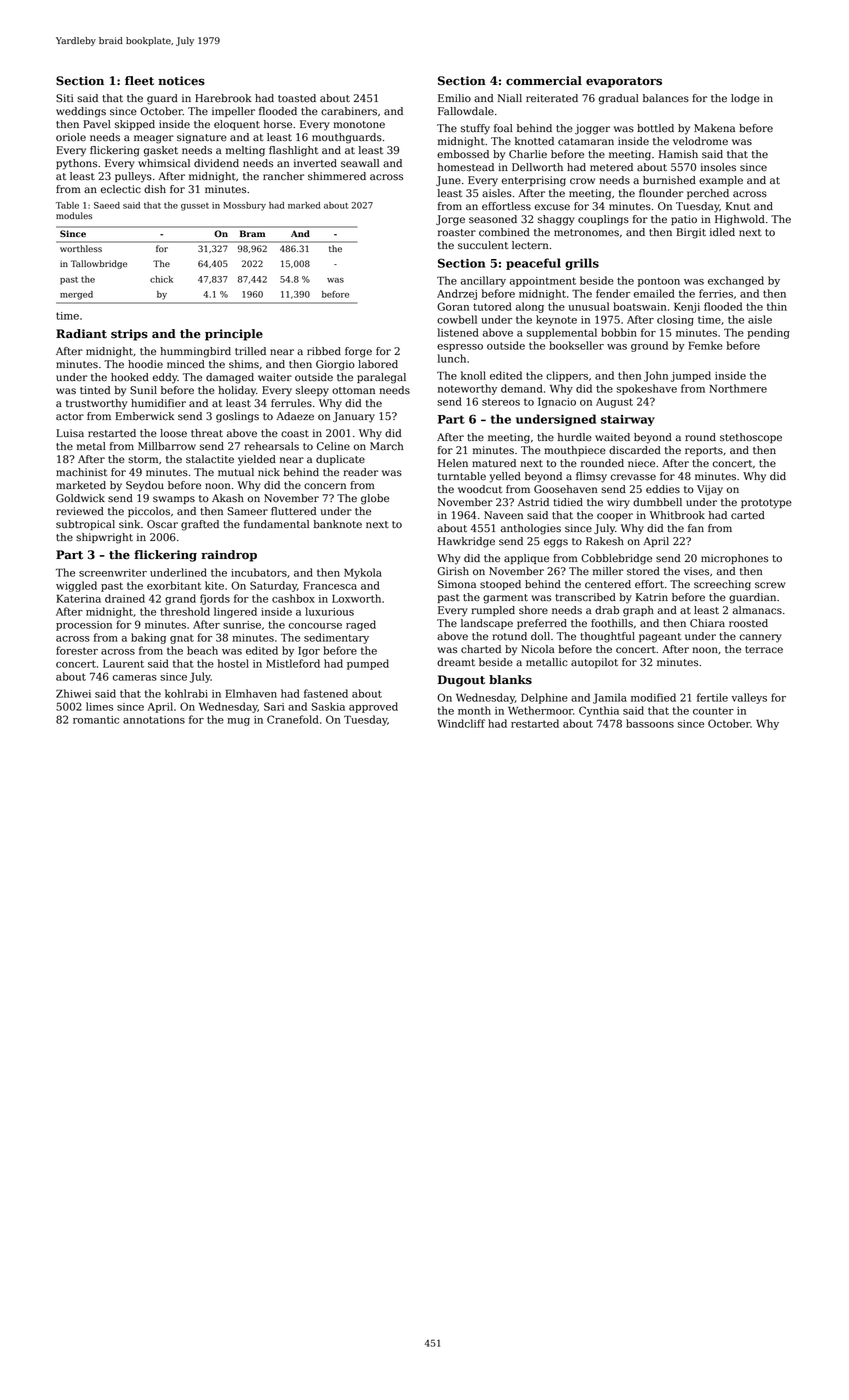 The width and height of the screenshot is (849, 1400). I want to click on mug, so click(238, 722).
